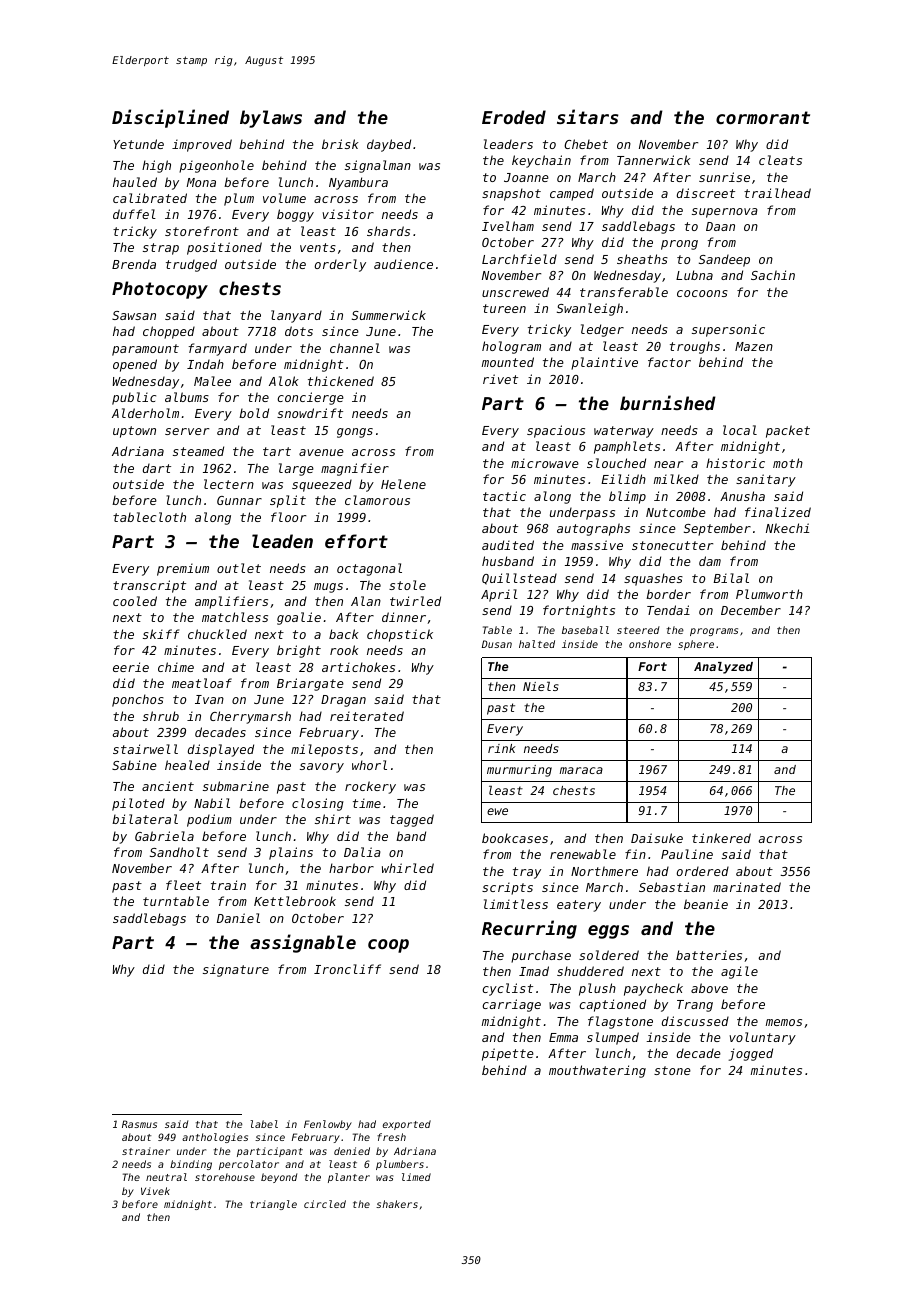 This screenshot has width=924, height=1308. Describe the element at coordinates (236, 970) in the screenshot. I see `signature` at that location.
